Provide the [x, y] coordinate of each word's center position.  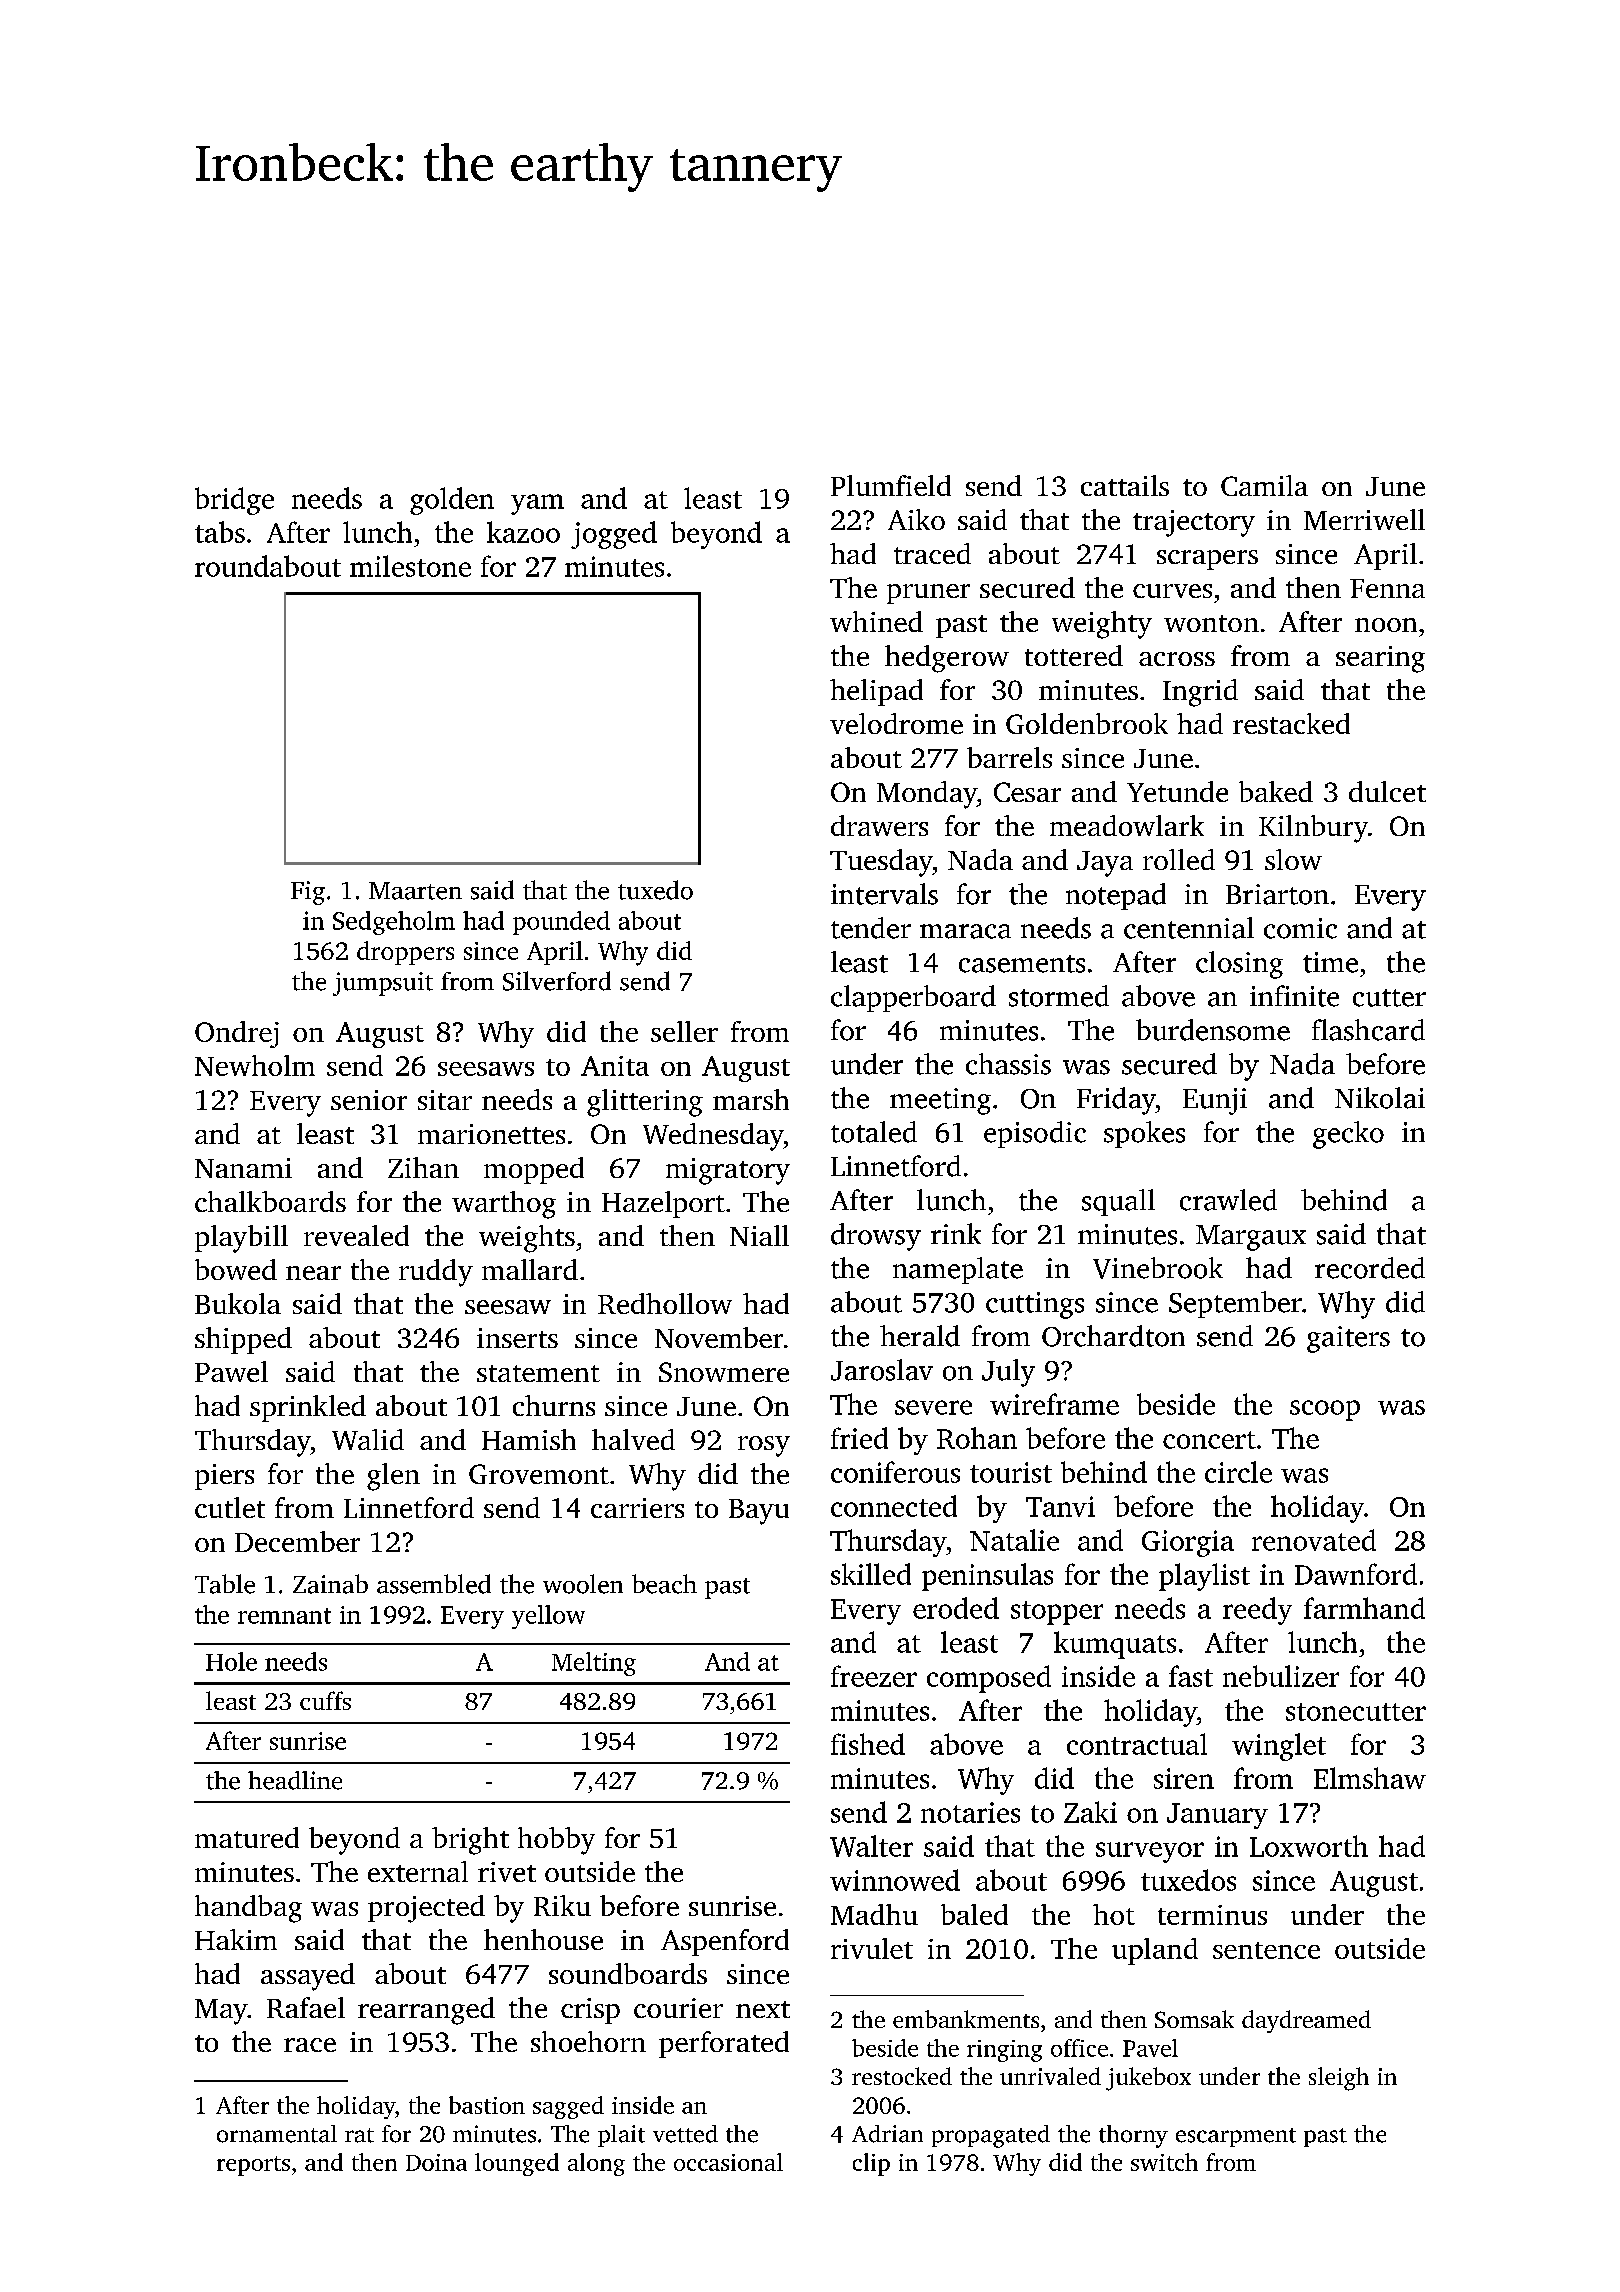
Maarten [415, 891]
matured [247, 1837]
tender [871, 928]
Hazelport [663, 1204]
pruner [928, 594]
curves [1172, 591]
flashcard [1368, 1030]
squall [1118, 1202]
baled [974, 1914]
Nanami [243, 1168]
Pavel [1150, 2048]
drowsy [876, 1237]
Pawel [231, 1371]
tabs [220, 532]
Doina [436, 2162]
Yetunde [1177, 791]
